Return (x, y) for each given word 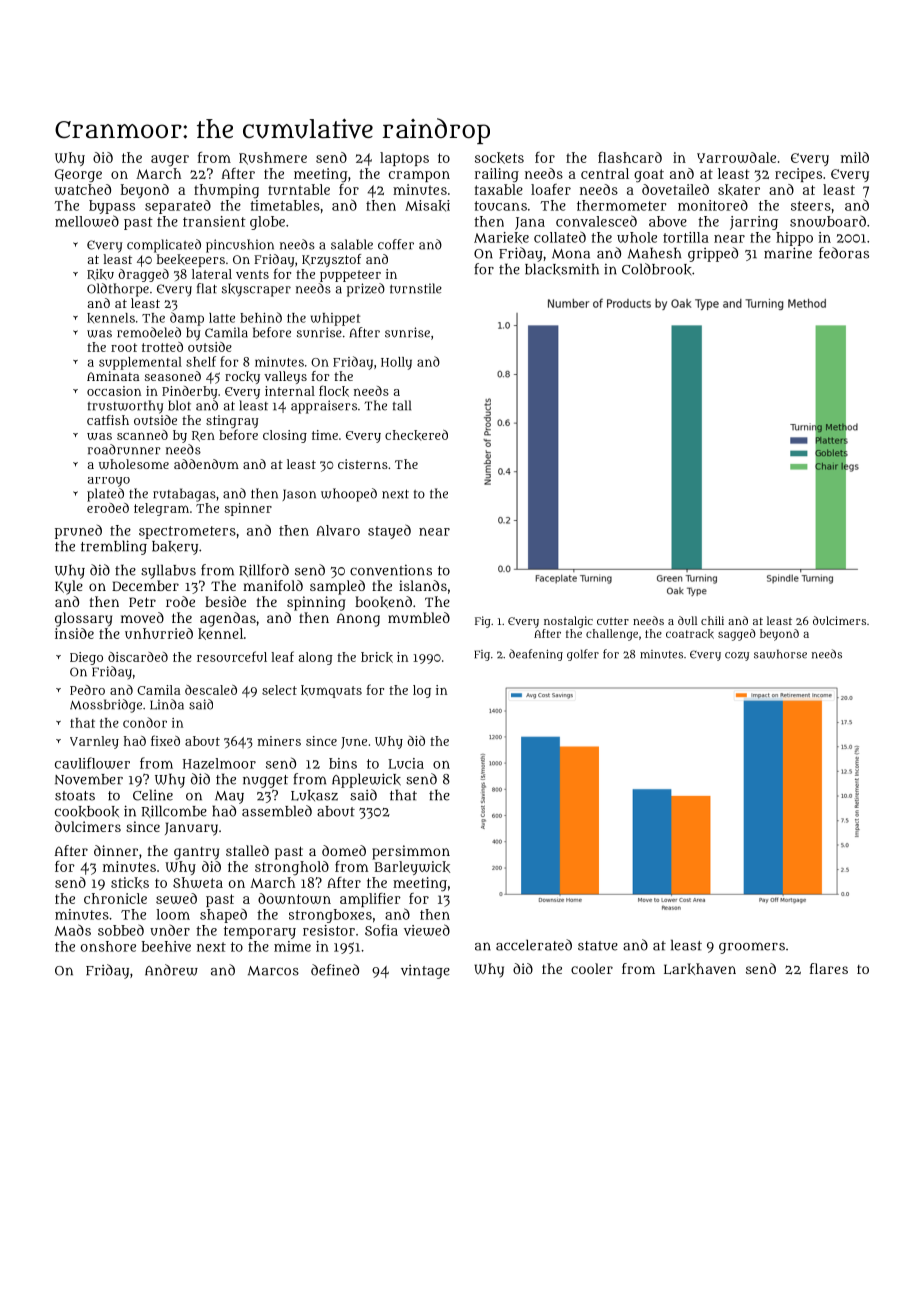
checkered (416, 435)
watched (83, 189)
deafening (536, 655)
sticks (130, 883)
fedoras (844, 253)
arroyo (109, 482)
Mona (571, 254)
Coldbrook (657, 269)
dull (687, 620)
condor (145, 722)
